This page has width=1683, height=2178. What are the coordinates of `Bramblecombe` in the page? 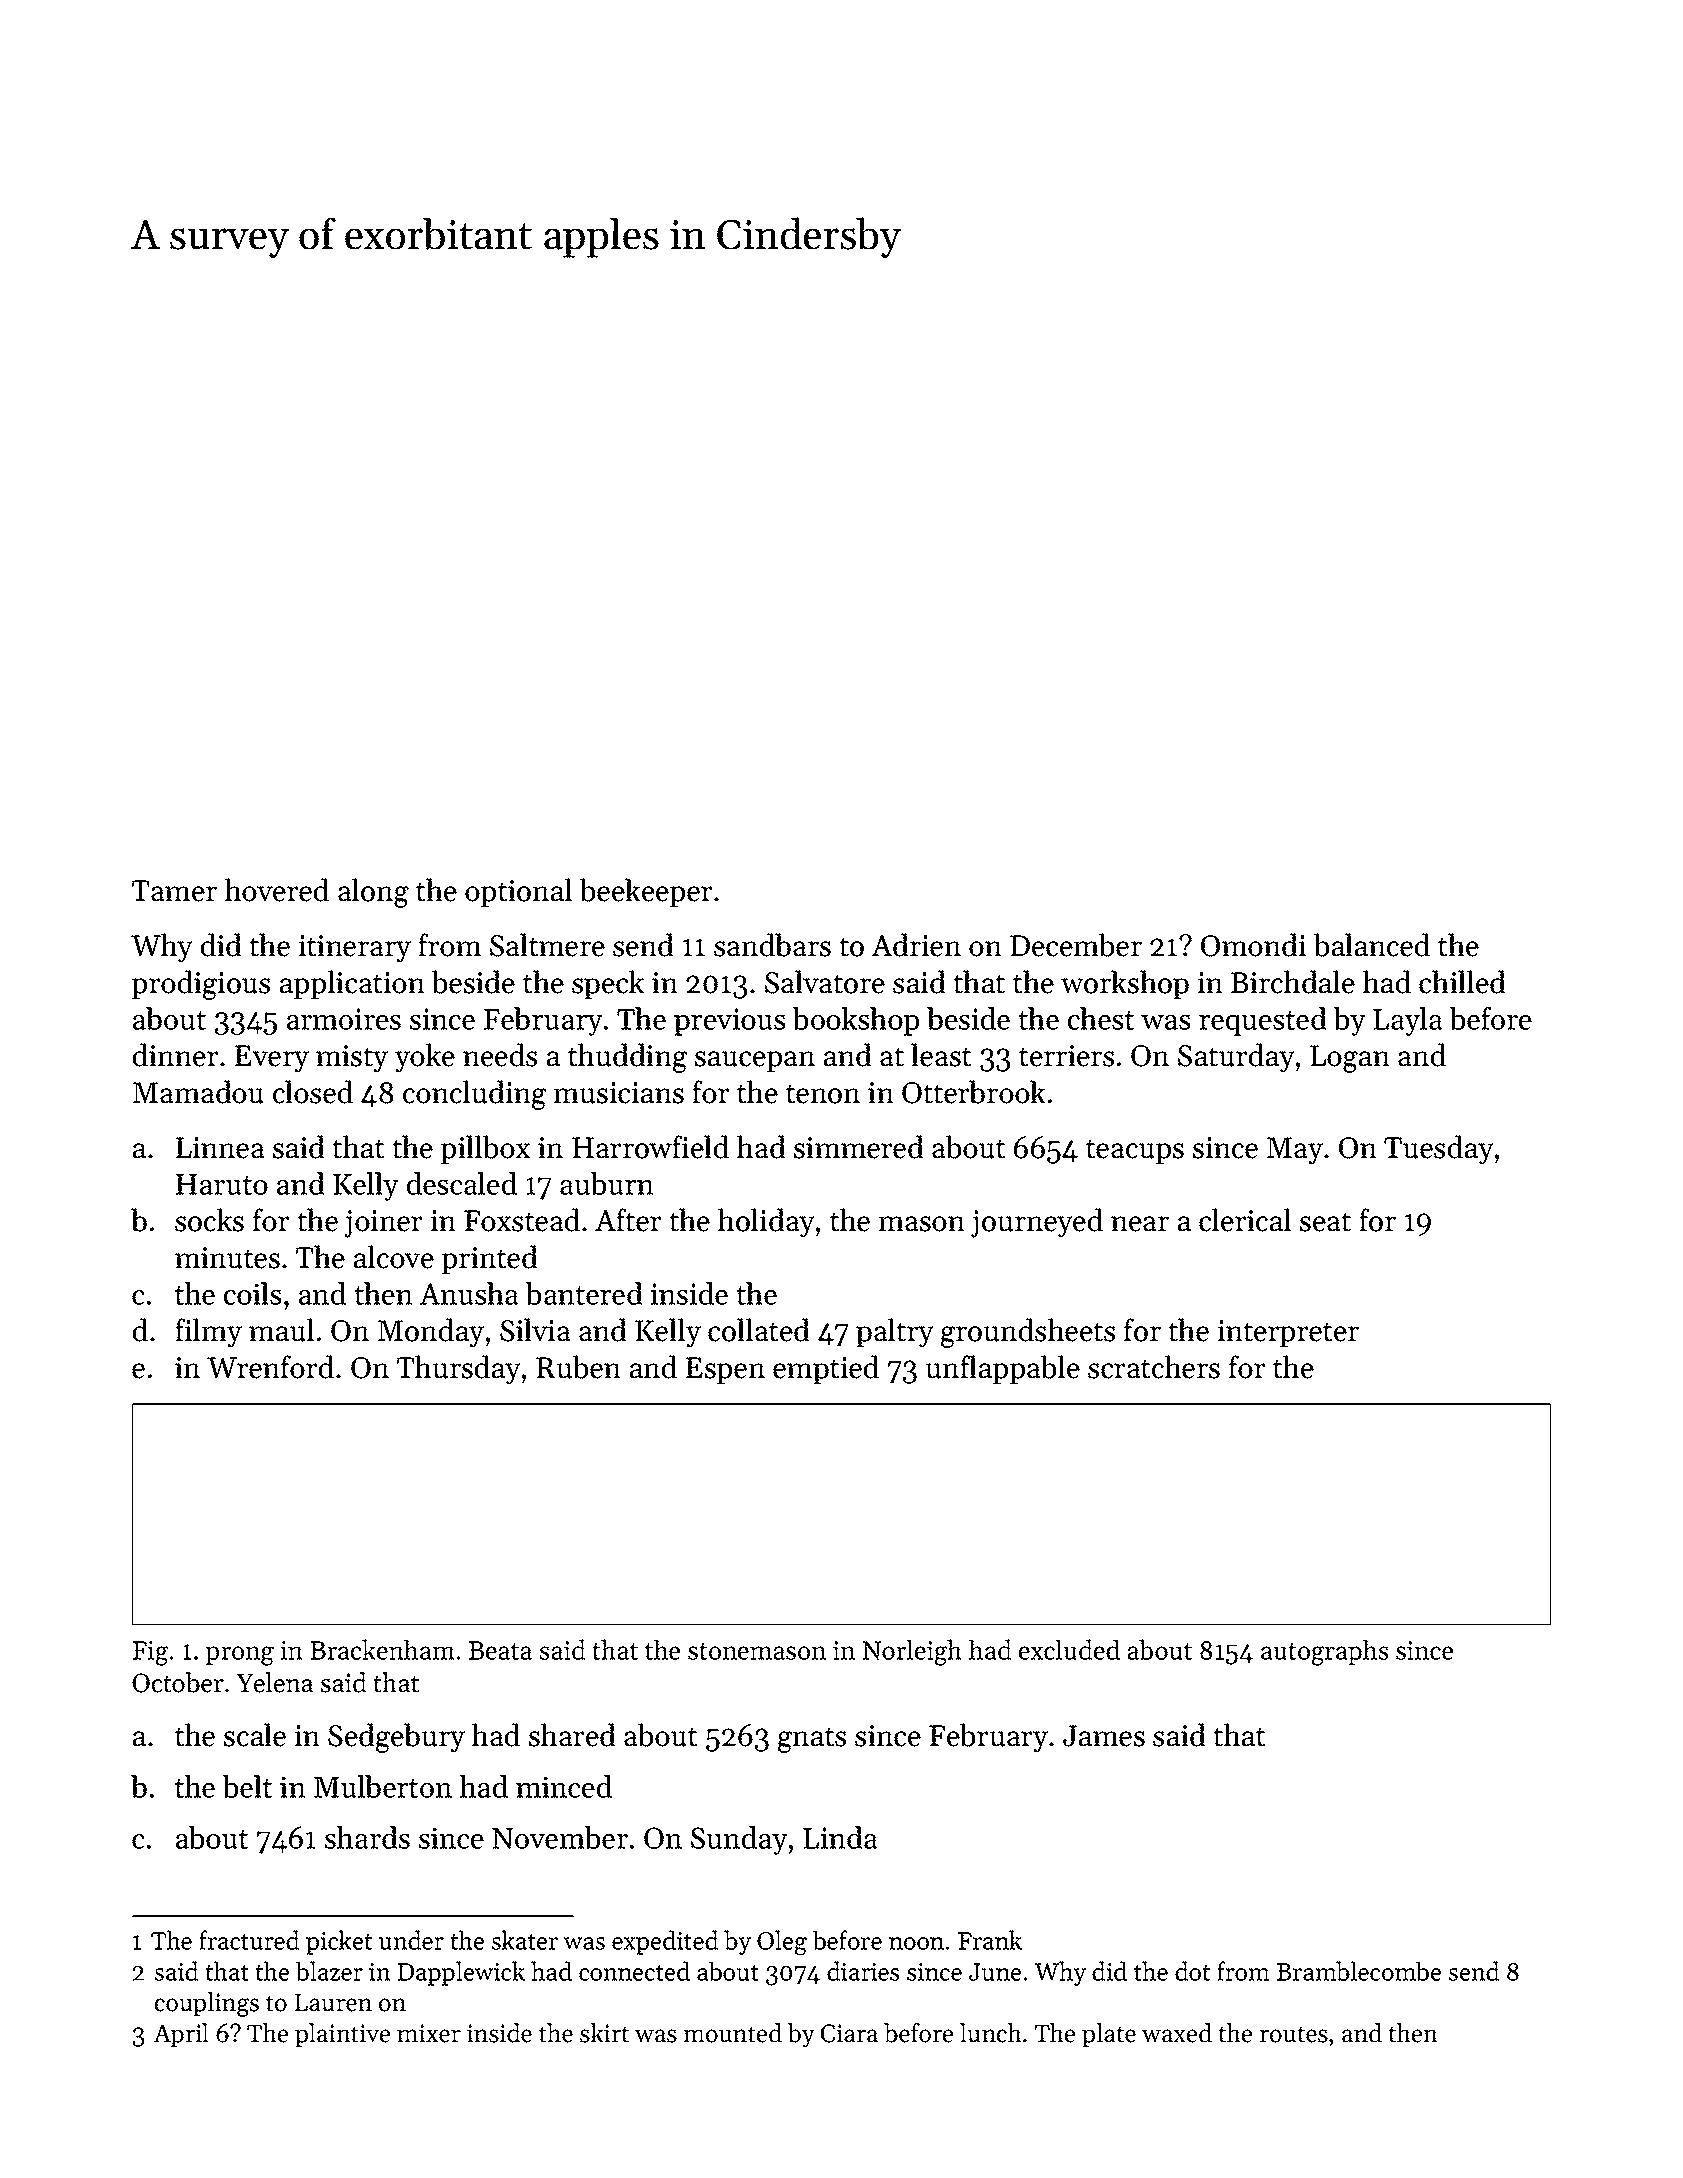 It's located at (1359, 1971).
